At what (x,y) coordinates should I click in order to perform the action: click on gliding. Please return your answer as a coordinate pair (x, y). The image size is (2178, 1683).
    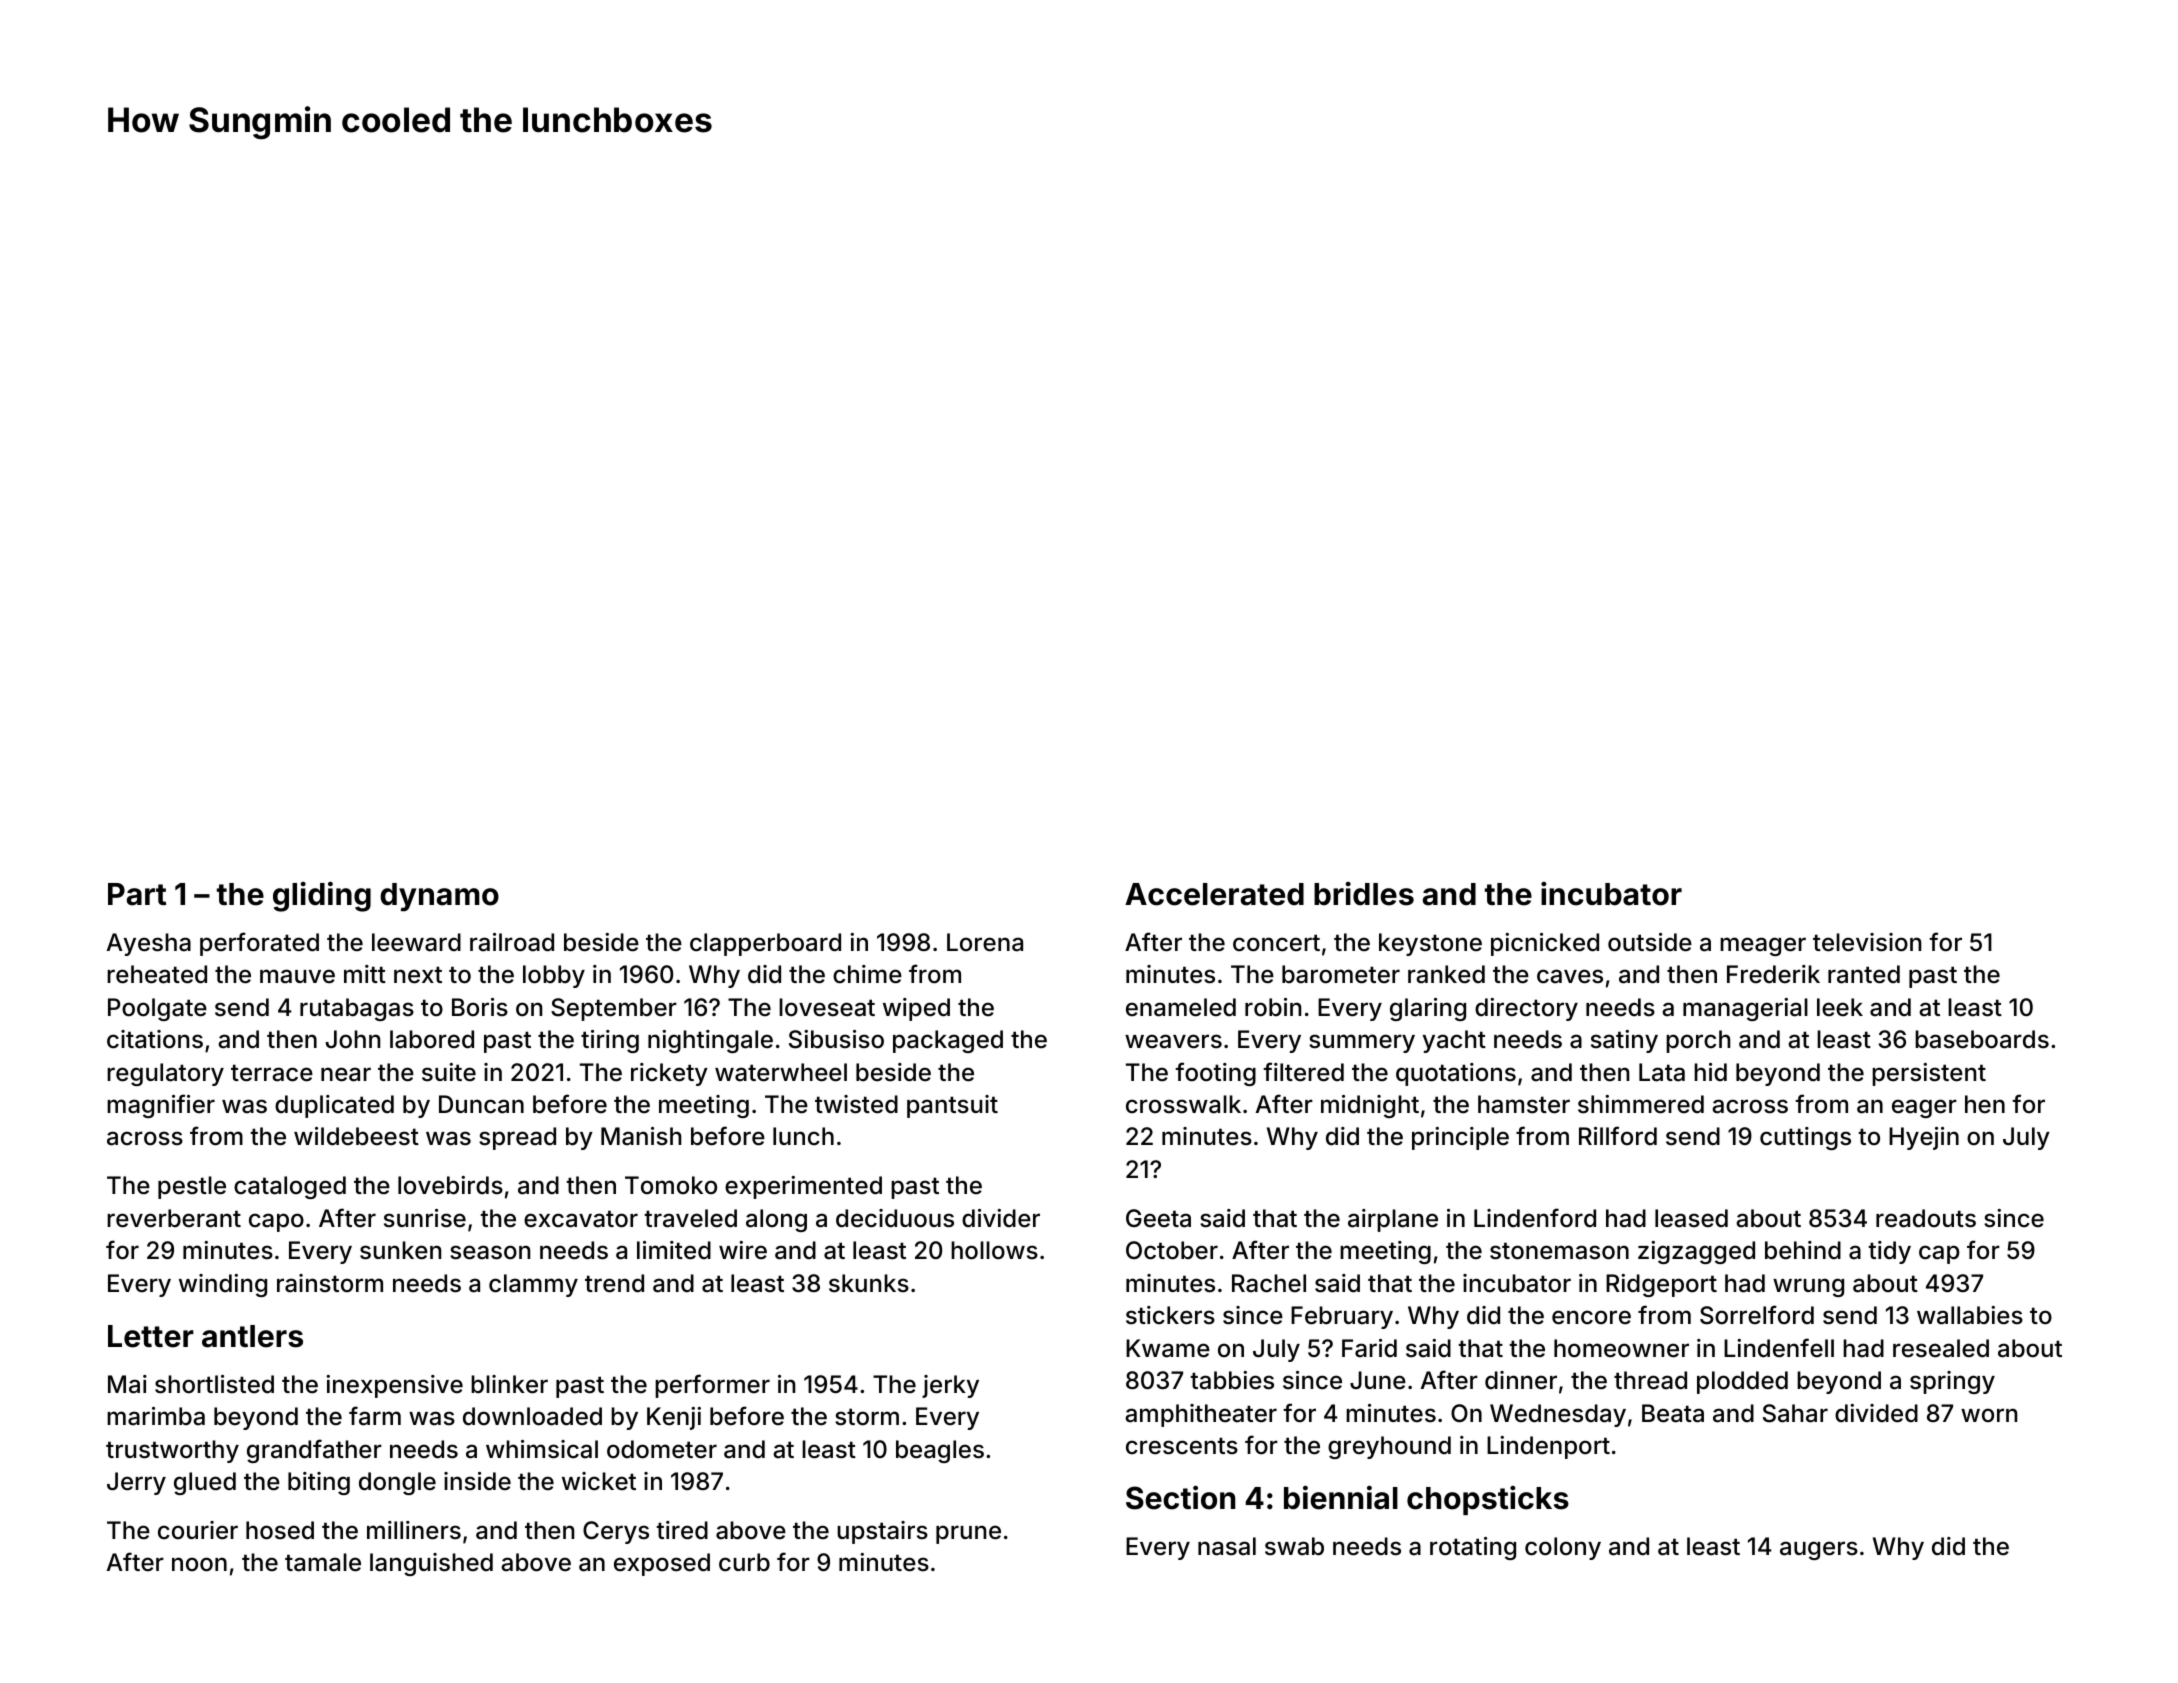
    Looking at the image, I should click on (322, 896).
